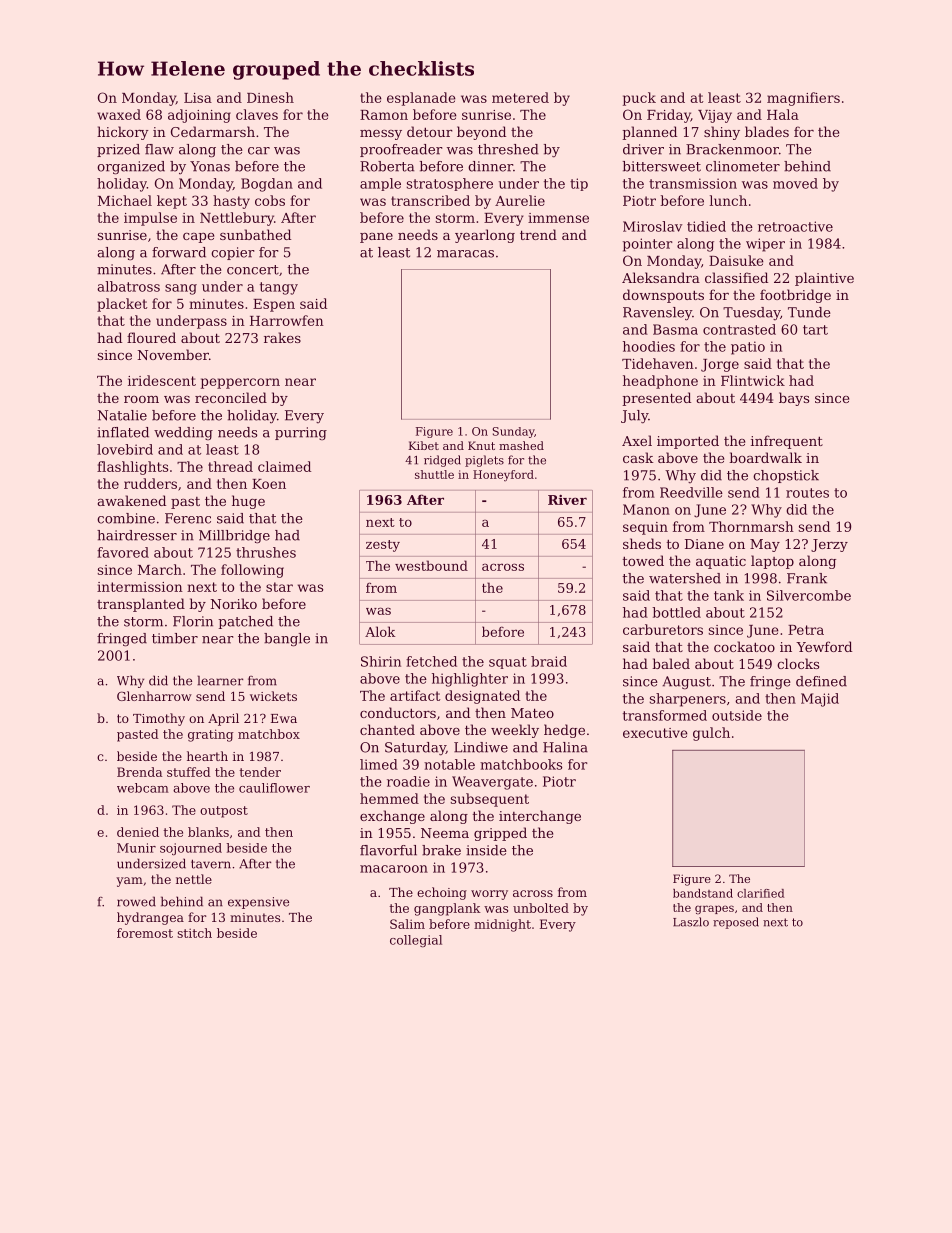  What do you see at coordinates (181, 289) in the document?
I see `sang` at bounding box center [181, 289].
